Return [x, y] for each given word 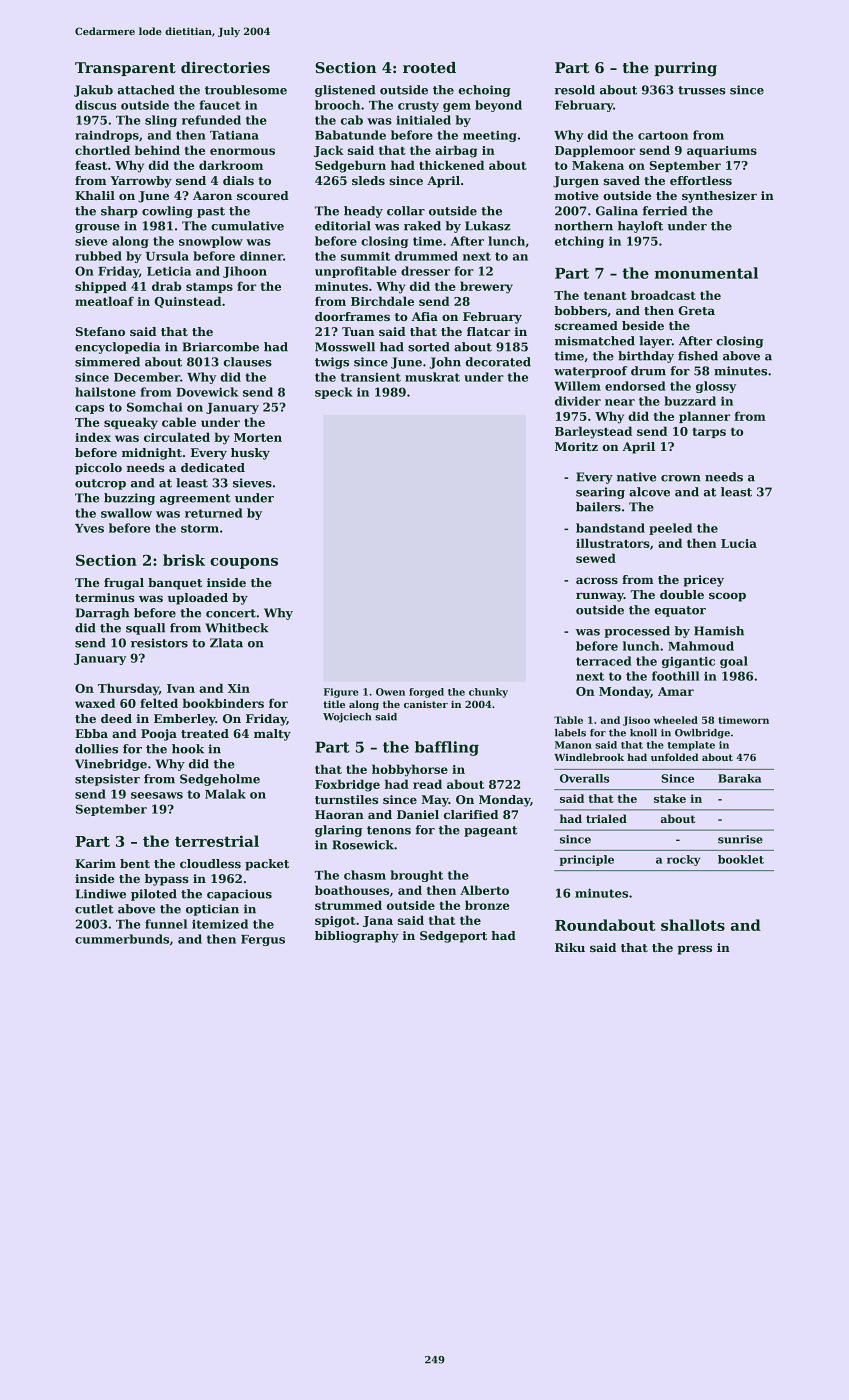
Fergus [263, 940]
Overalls [584, 778]
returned [213, 513]
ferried [665, 211]
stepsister [107, 780]
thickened [451, 165]
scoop [727, 597]
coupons [244, 563]
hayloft [640, 227]
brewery [486, 287]
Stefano [100, 331]
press [695, 950]
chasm [365, 875]
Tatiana [234, 135]
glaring [338, 831]
